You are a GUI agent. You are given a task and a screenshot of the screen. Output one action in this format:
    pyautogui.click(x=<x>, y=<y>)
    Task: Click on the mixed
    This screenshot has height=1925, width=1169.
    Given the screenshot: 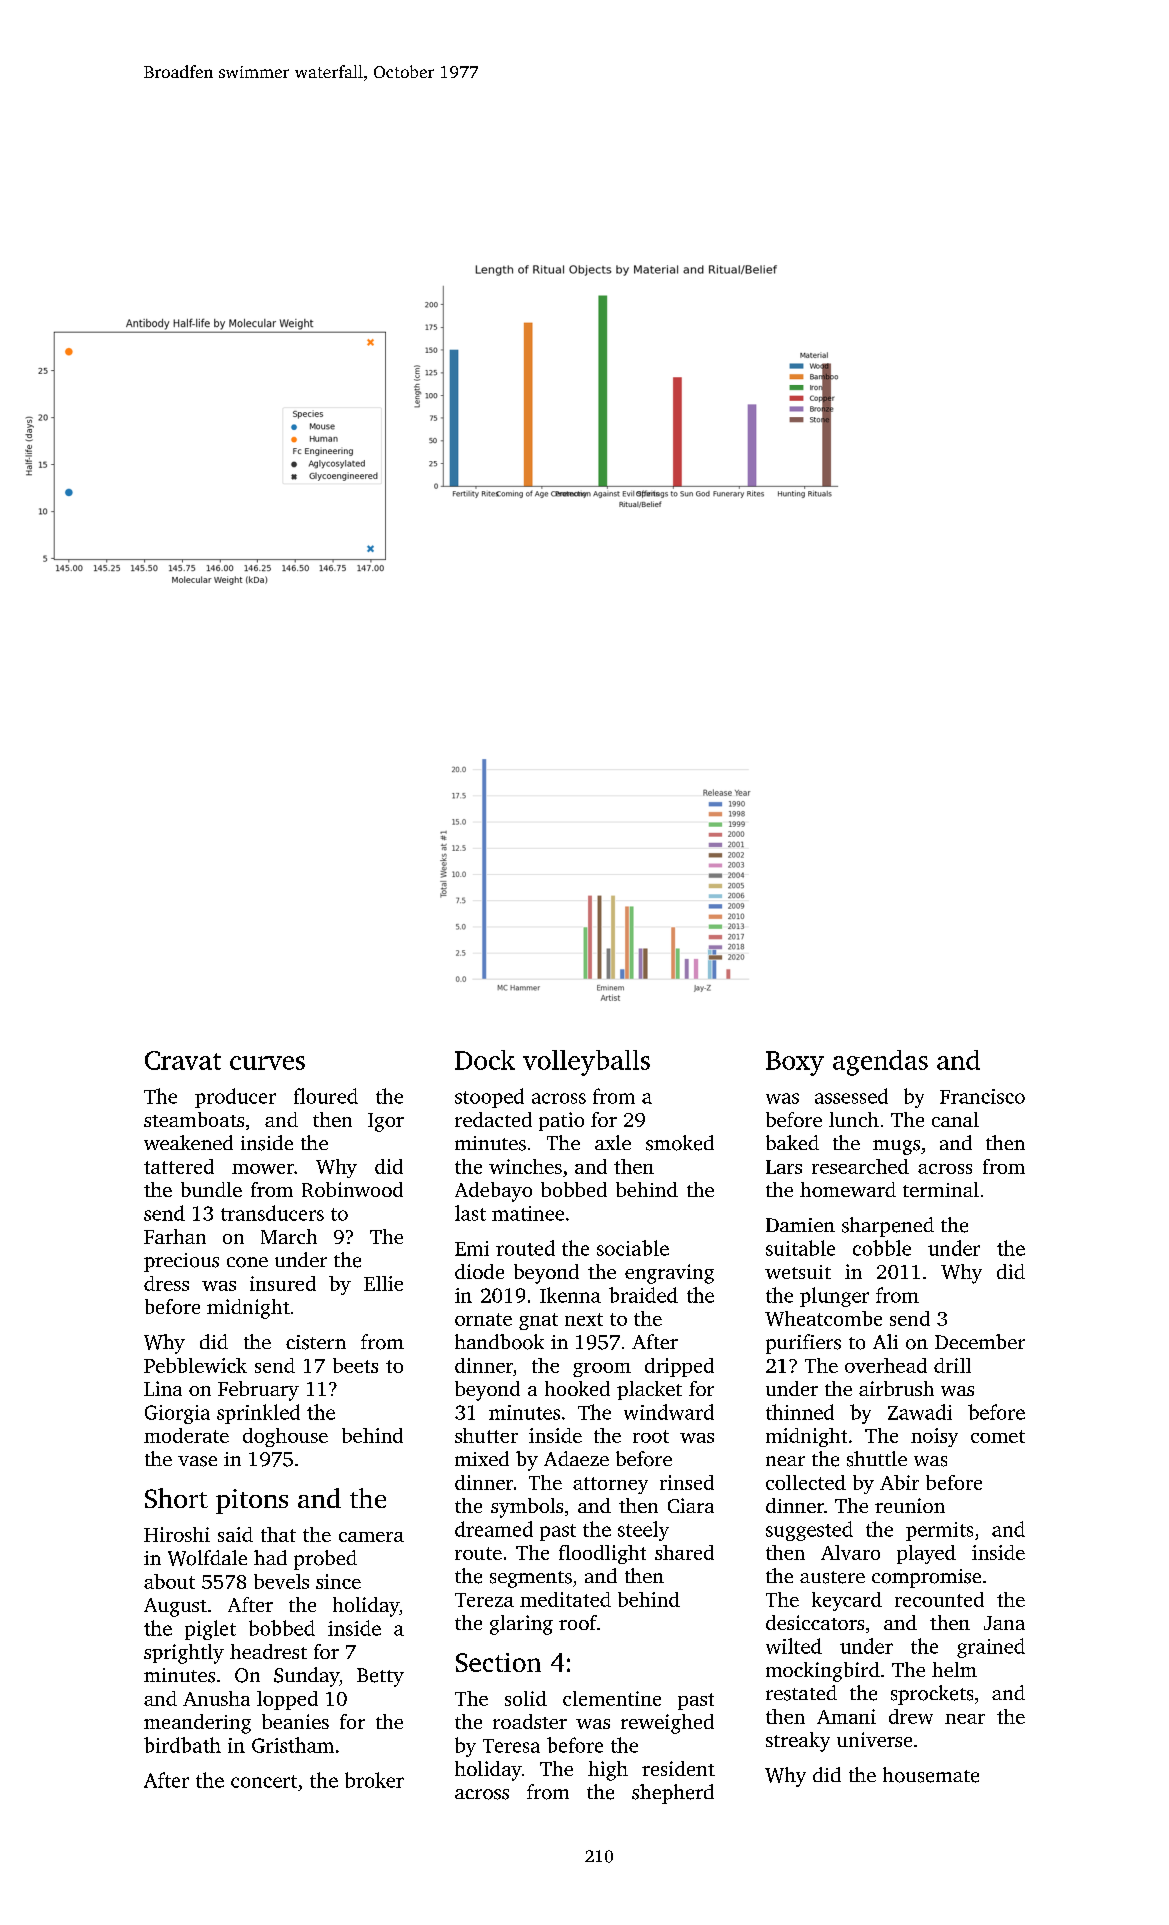 What is the action you would take?
    pyautogui.click(x=482, y=1458)
